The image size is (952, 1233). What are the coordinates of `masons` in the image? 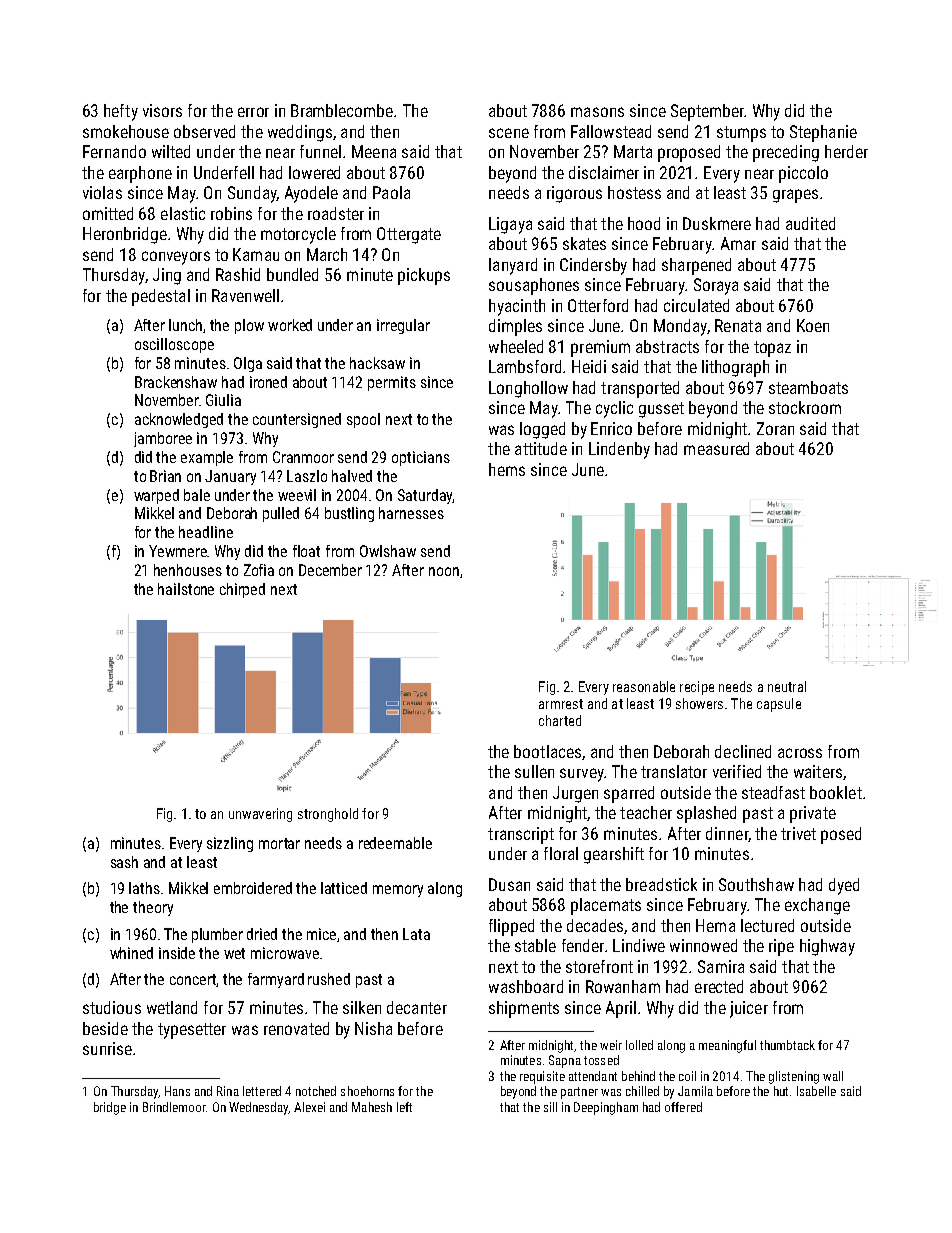 It's located at (597, 112).
